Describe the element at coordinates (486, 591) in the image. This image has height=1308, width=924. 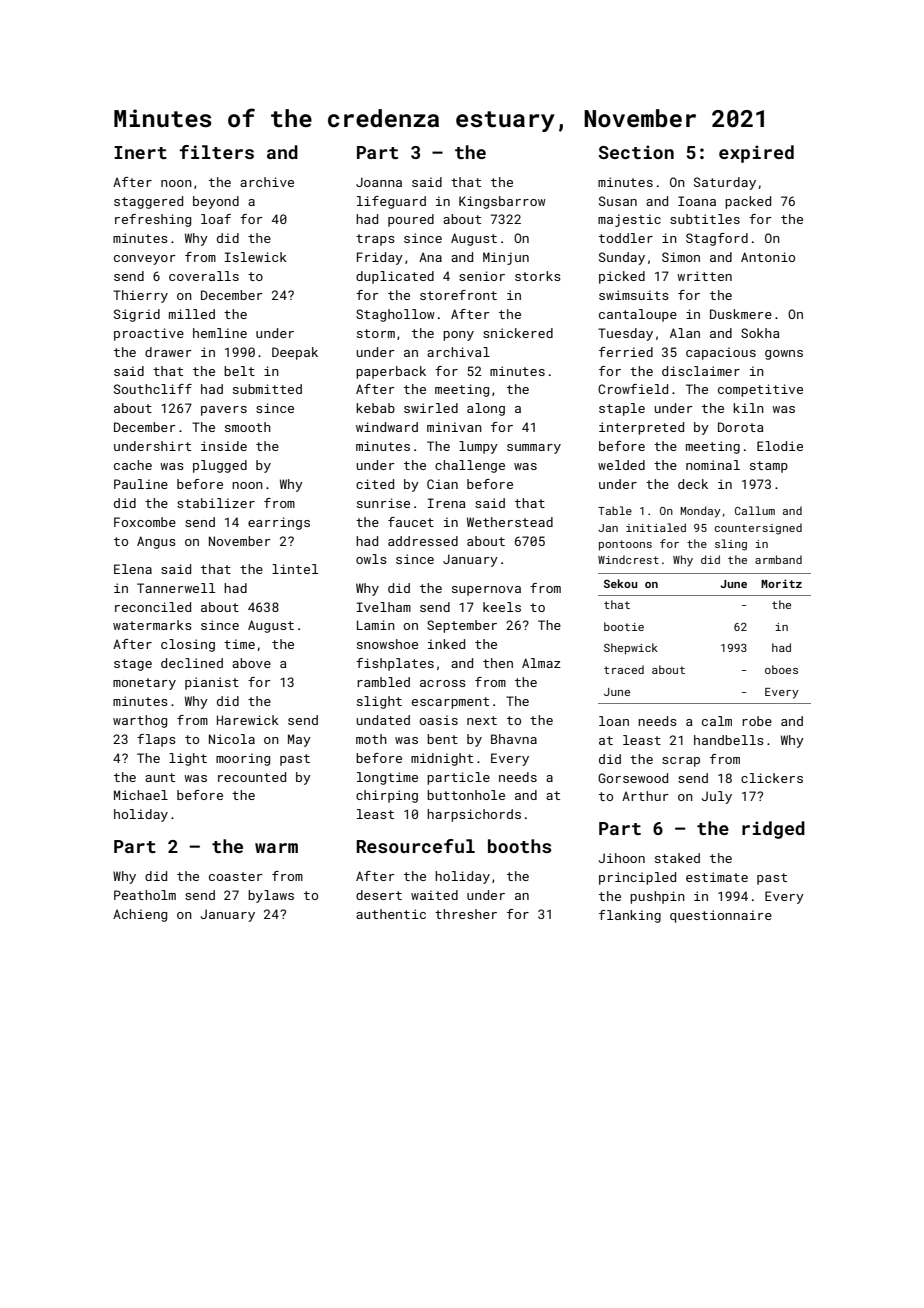
I see `supernova` at that location.
